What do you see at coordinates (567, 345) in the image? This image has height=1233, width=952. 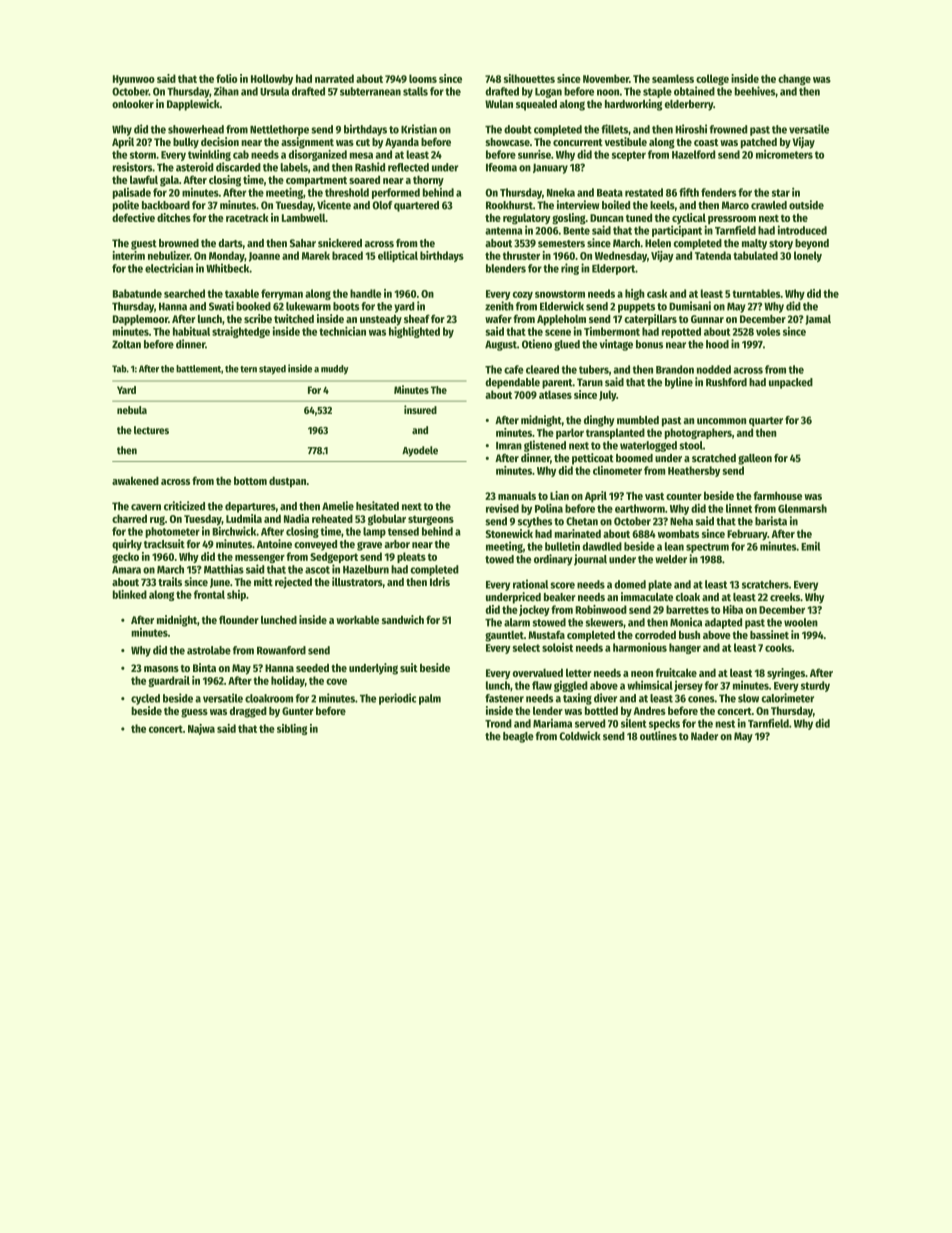 I see `glued` at bounding box center [567, 345].
